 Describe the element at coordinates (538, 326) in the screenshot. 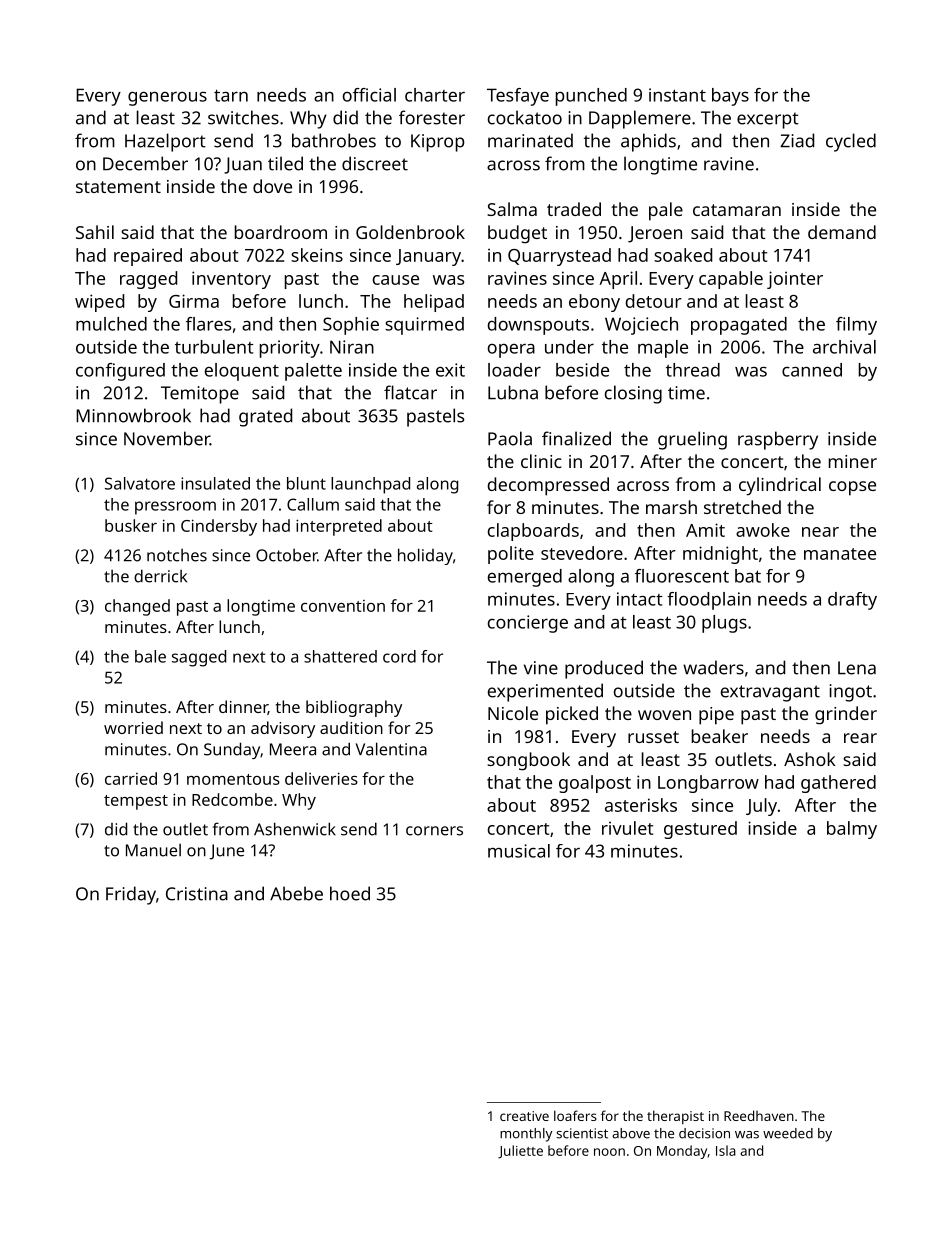

I see `downspouts` at that location.
